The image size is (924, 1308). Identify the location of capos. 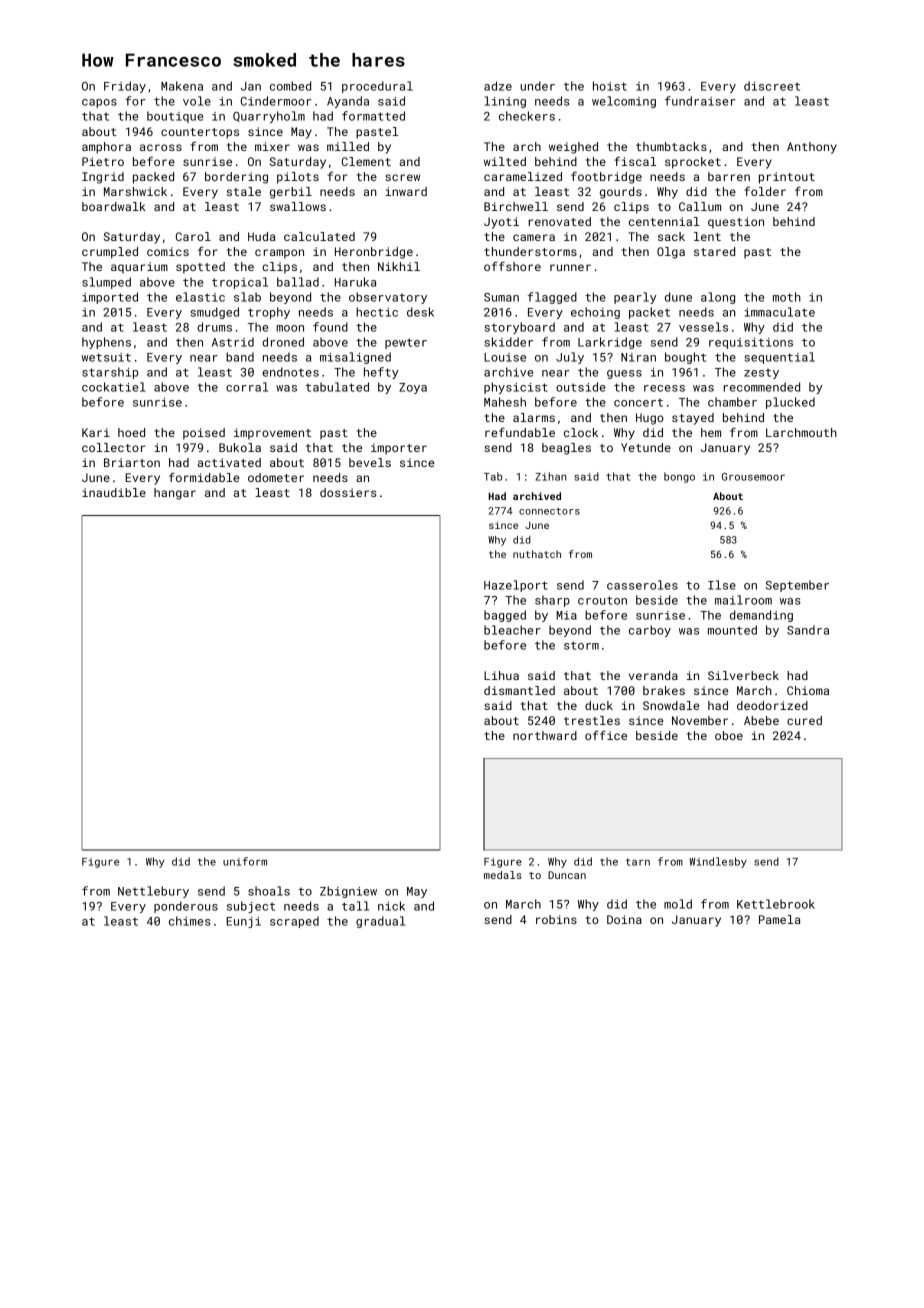
(99, 103).
